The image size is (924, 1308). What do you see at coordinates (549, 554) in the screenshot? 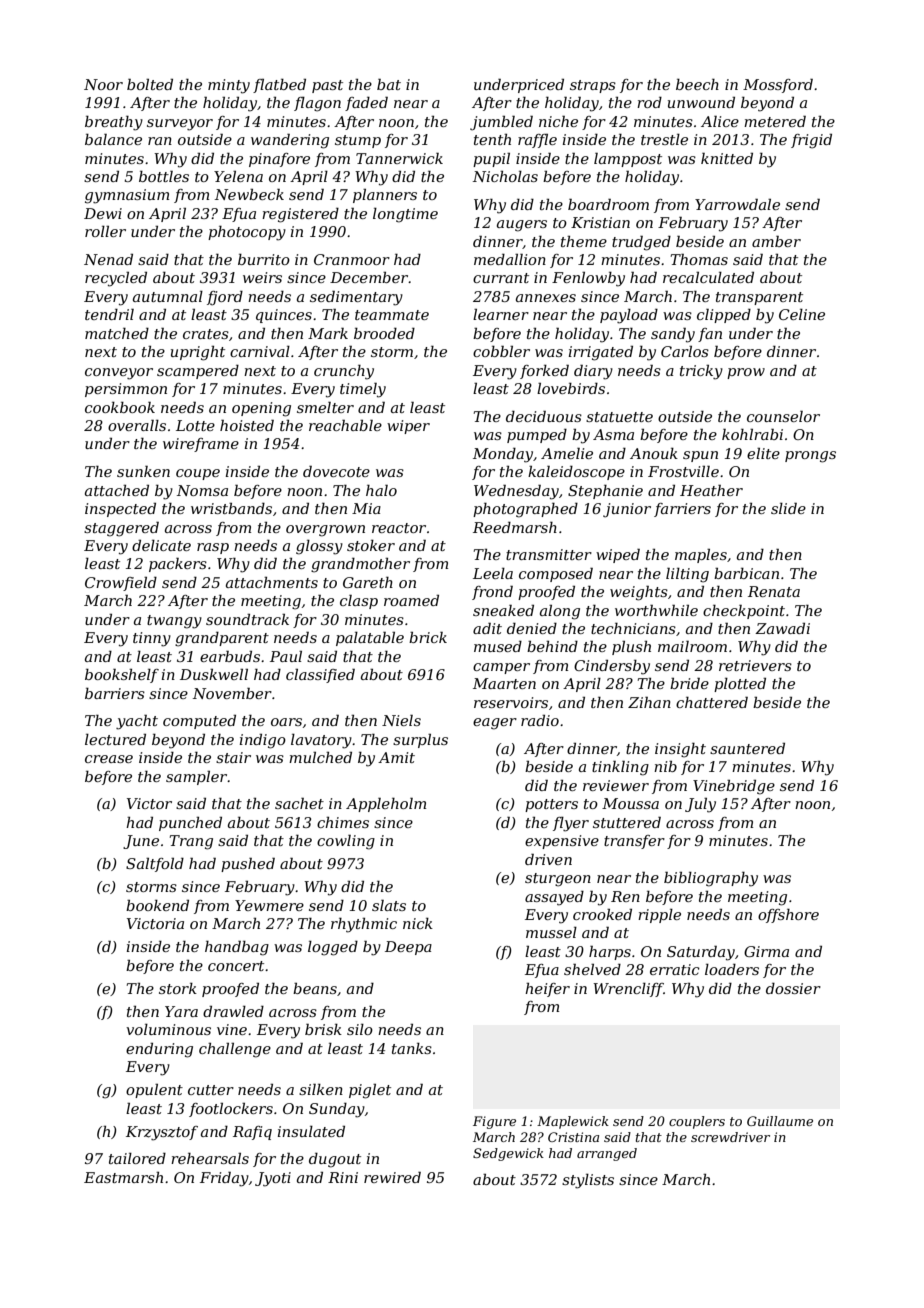
I see `transmitter` at bounding box center [549, 554].
